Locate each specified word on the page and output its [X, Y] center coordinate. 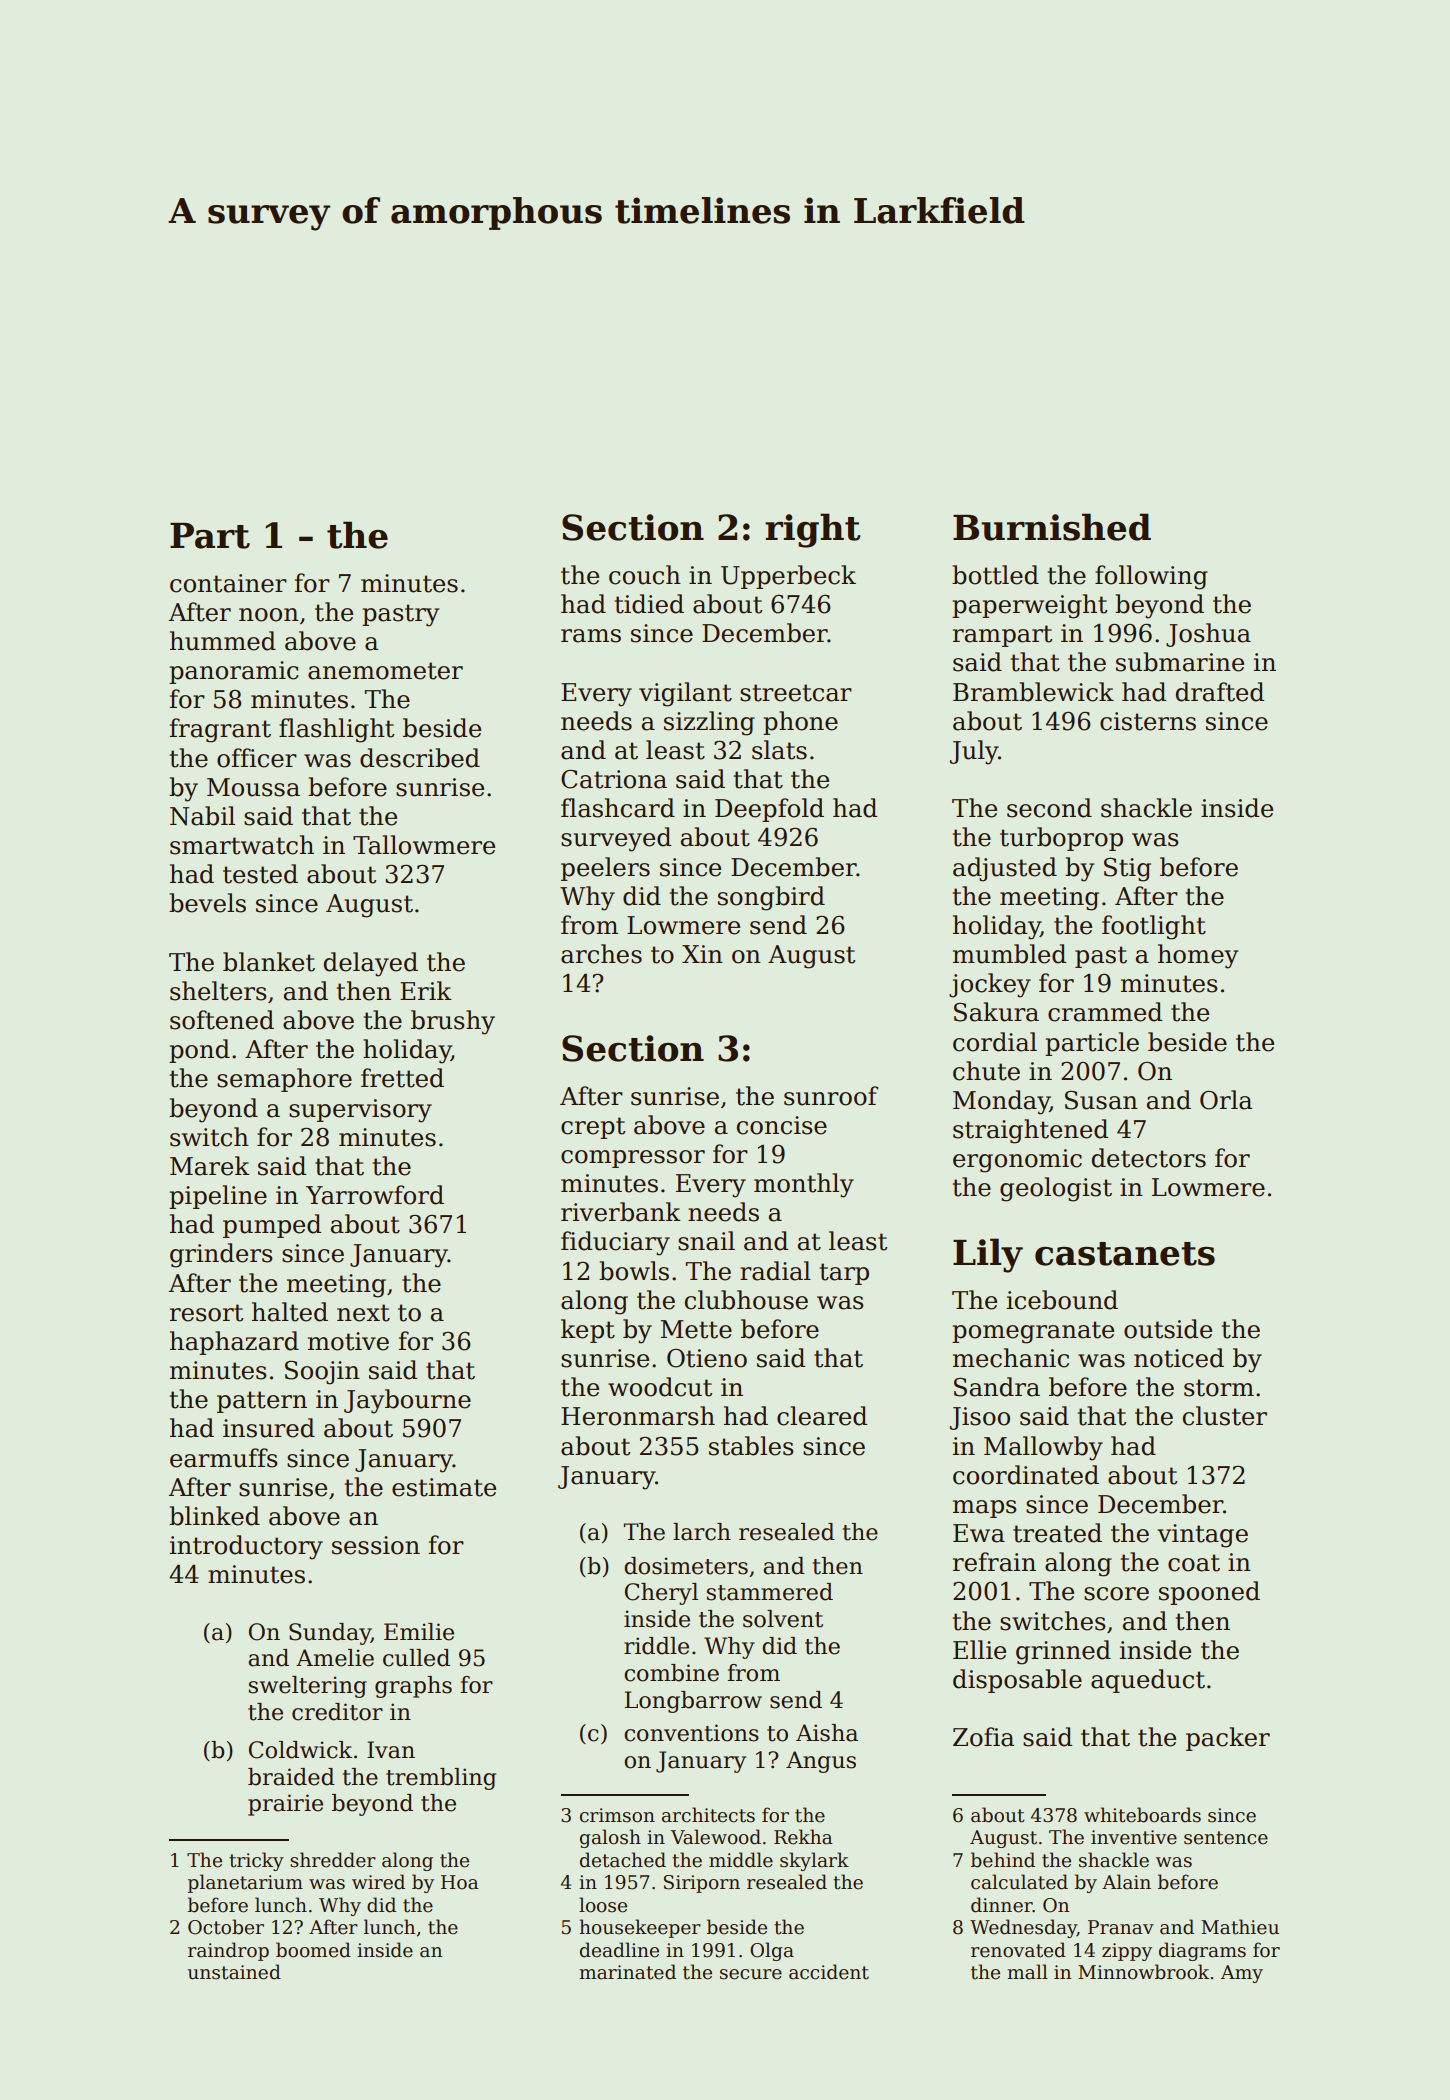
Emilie [419, 1632]
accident [829, 1972]
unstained [234, 1972]
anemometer [385, 671]
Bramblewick [1033, 692]
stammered [770, 1592]
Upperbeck [788, 577]
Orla [1226, 1100]
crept [593, 1128]
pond [199, 1051]
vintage [1202, 1536]
